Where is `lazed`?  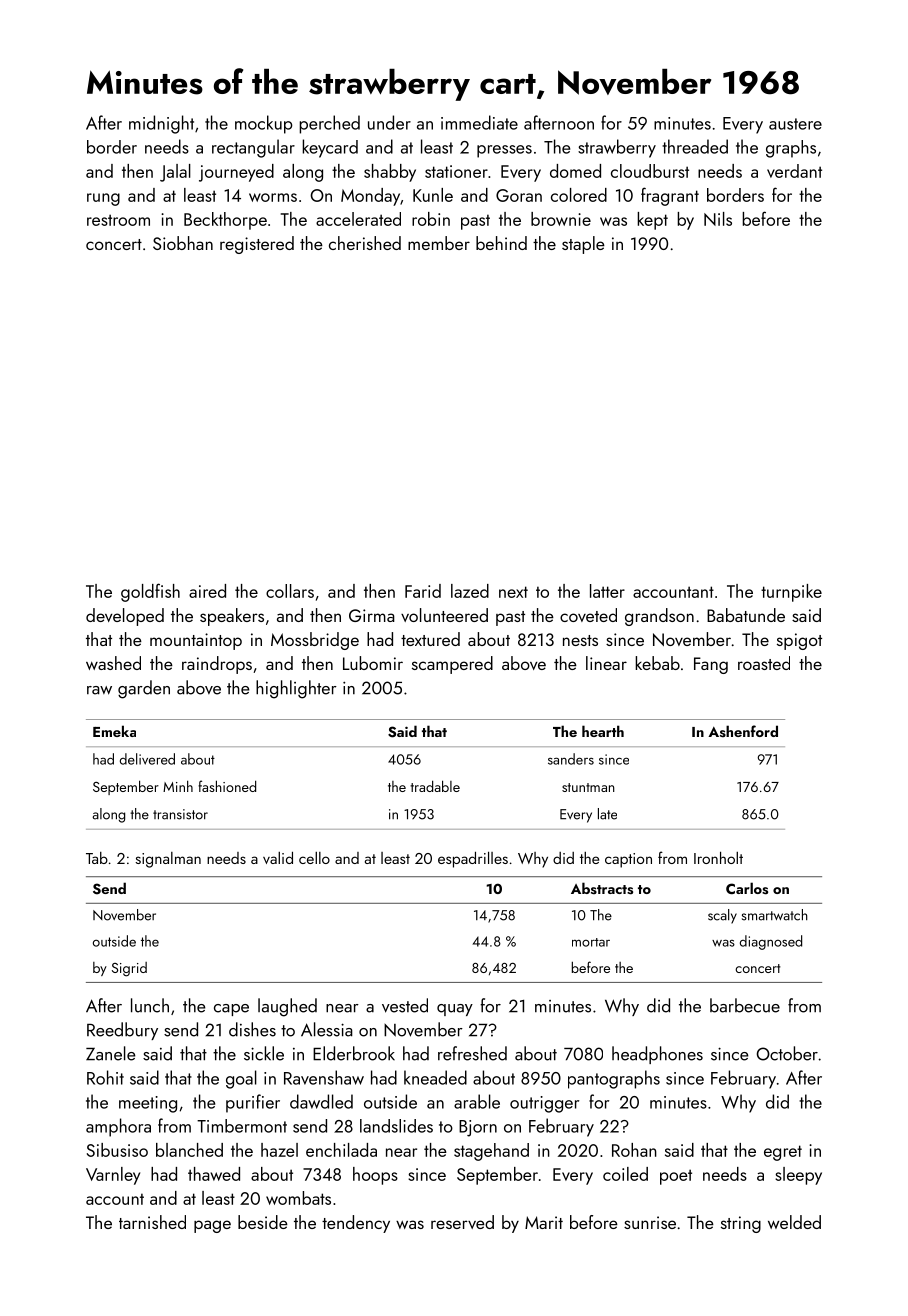
lazed is located at coordinates (470, 591).
